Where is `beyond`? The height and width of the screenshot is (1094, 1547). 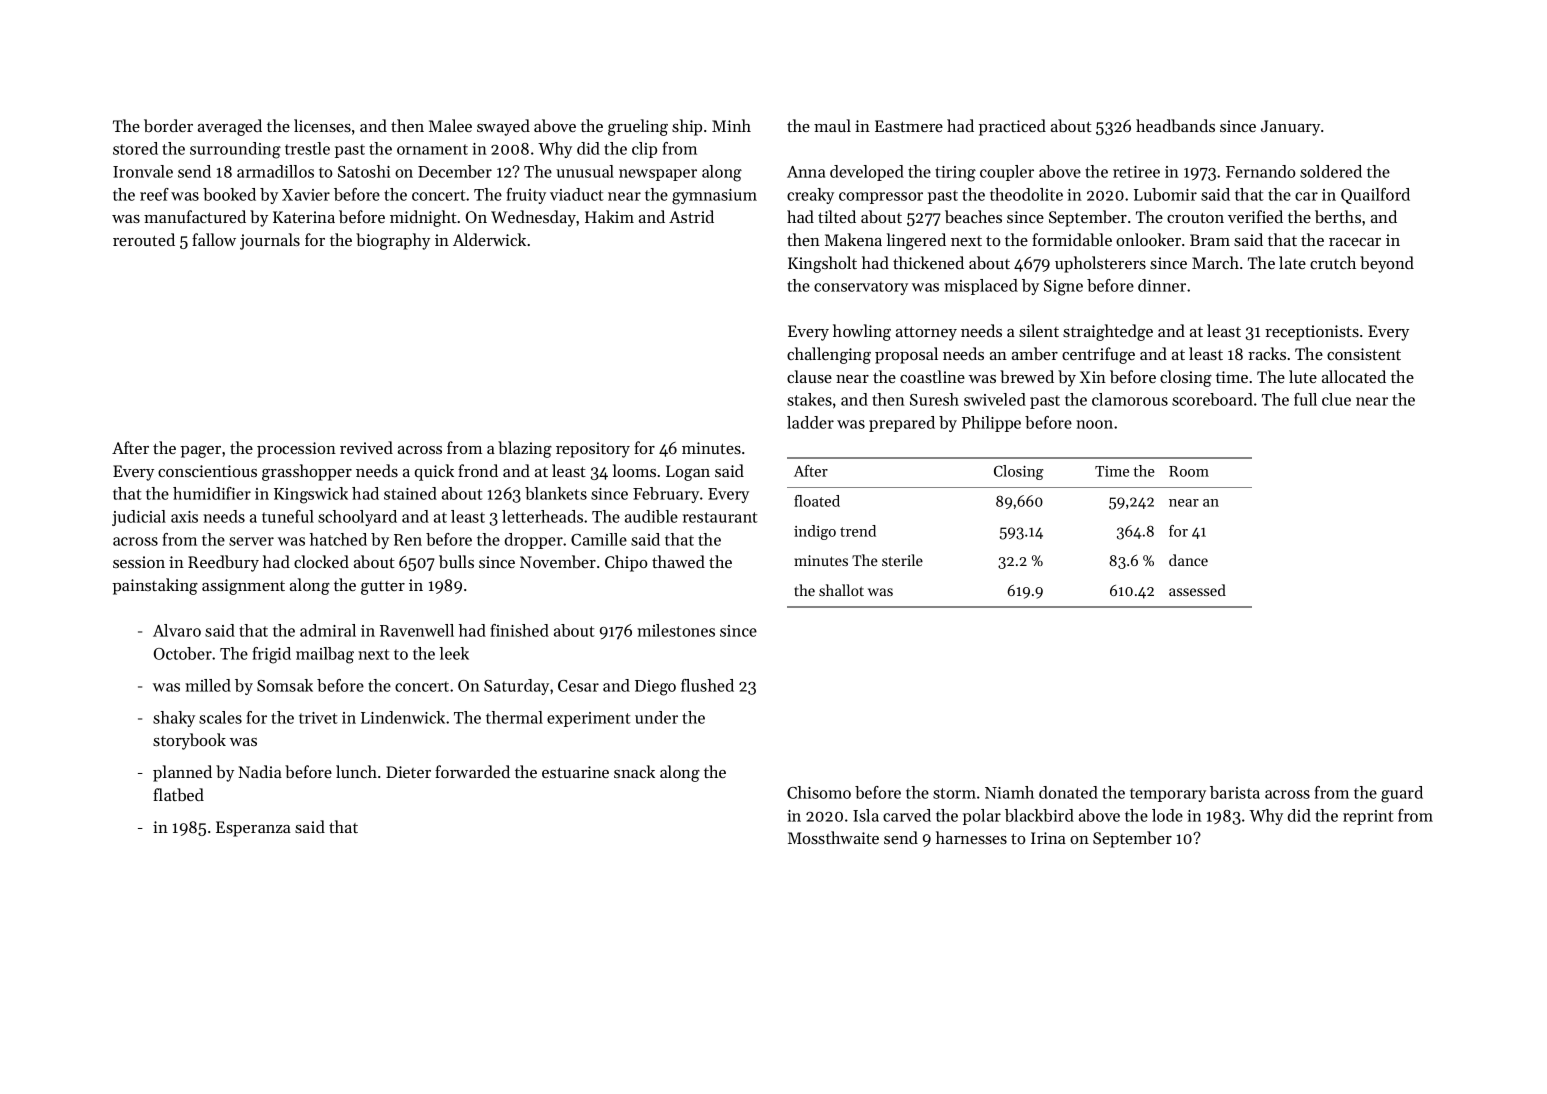 beyond is located at coordinates (1387, 264).
